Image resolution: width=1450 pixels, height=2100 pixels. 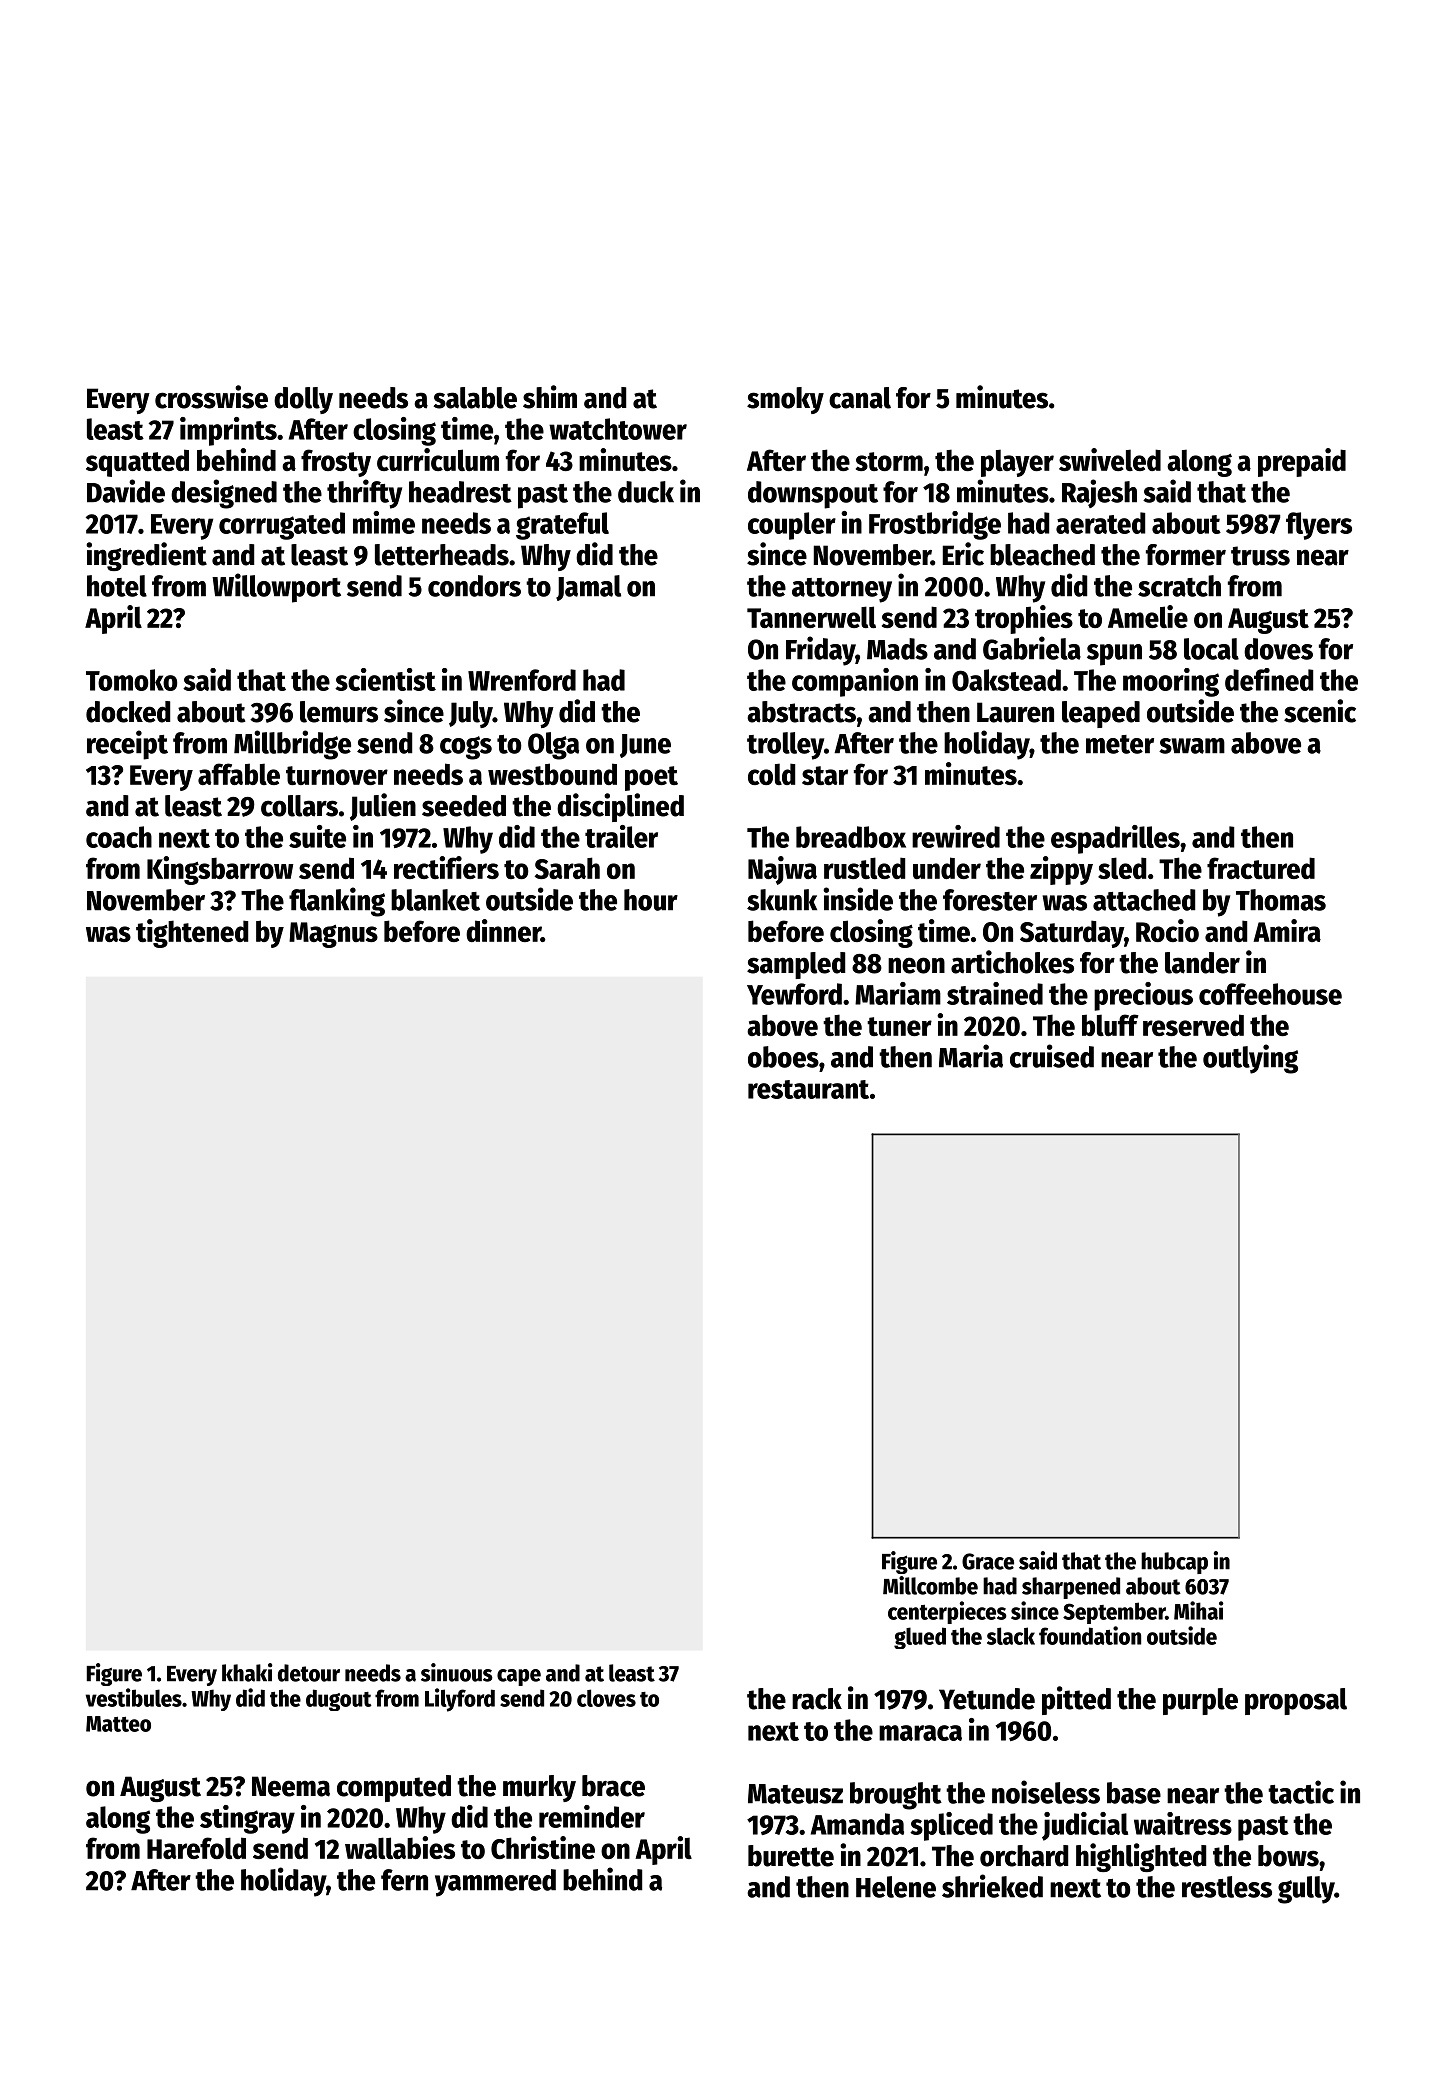 What do you see at coordinates (309, 1673) in the screenshot?
I see `detour` at bounding box center [309, 1673].
